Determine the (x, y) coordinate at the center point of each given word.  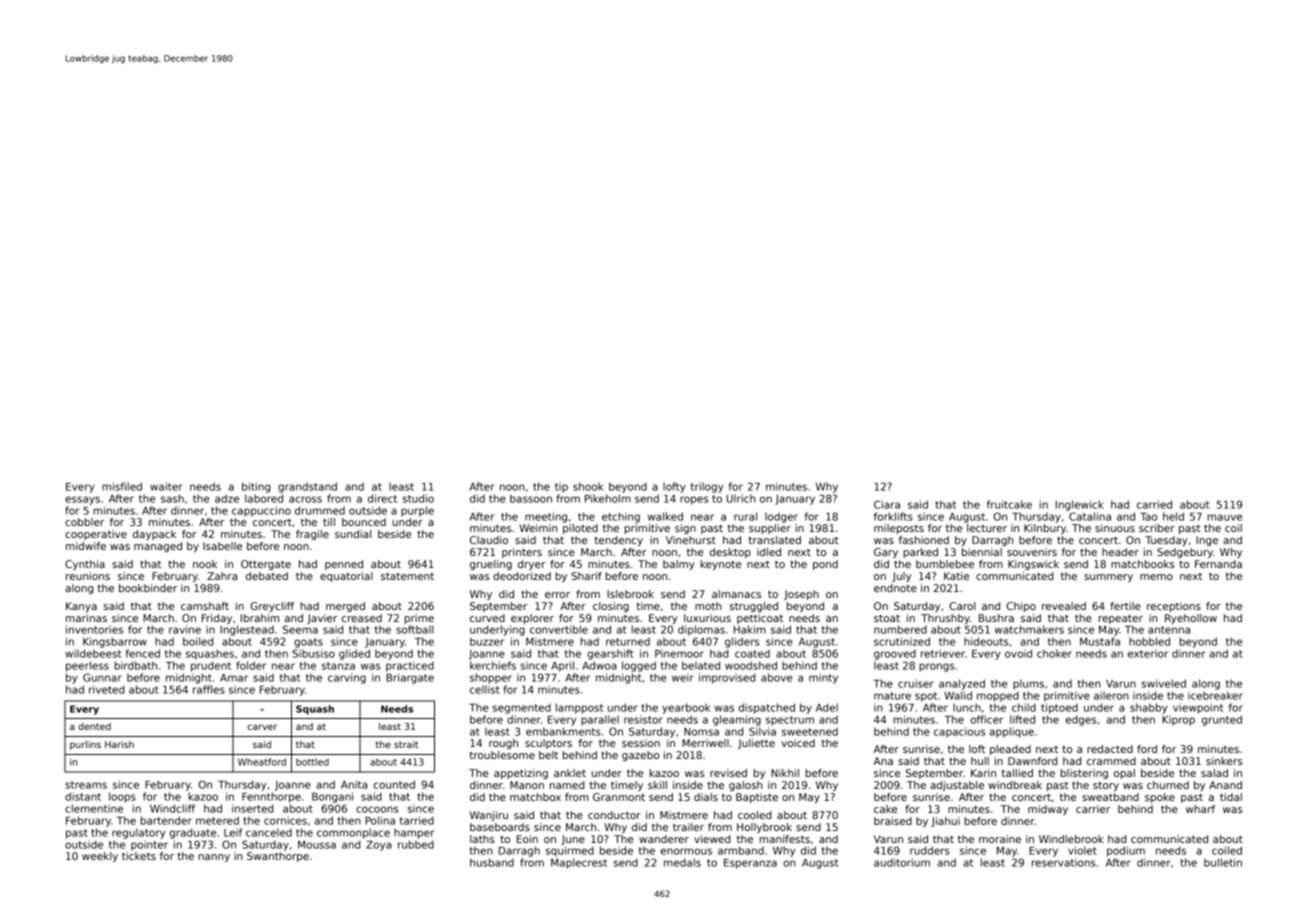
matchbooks (1143, 564)
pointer (149, 845)
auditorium (902, 862)
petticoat (760, 619)
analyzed (962, 684)
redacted (1110, 749)
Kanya (81, 607)
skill (657, 785)
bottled (312, 762)
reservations (1063, 862)
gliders (742, 642)
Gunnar (102, 677)
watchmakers (1029, 629)
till (329, 522)
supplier (770, 529)
